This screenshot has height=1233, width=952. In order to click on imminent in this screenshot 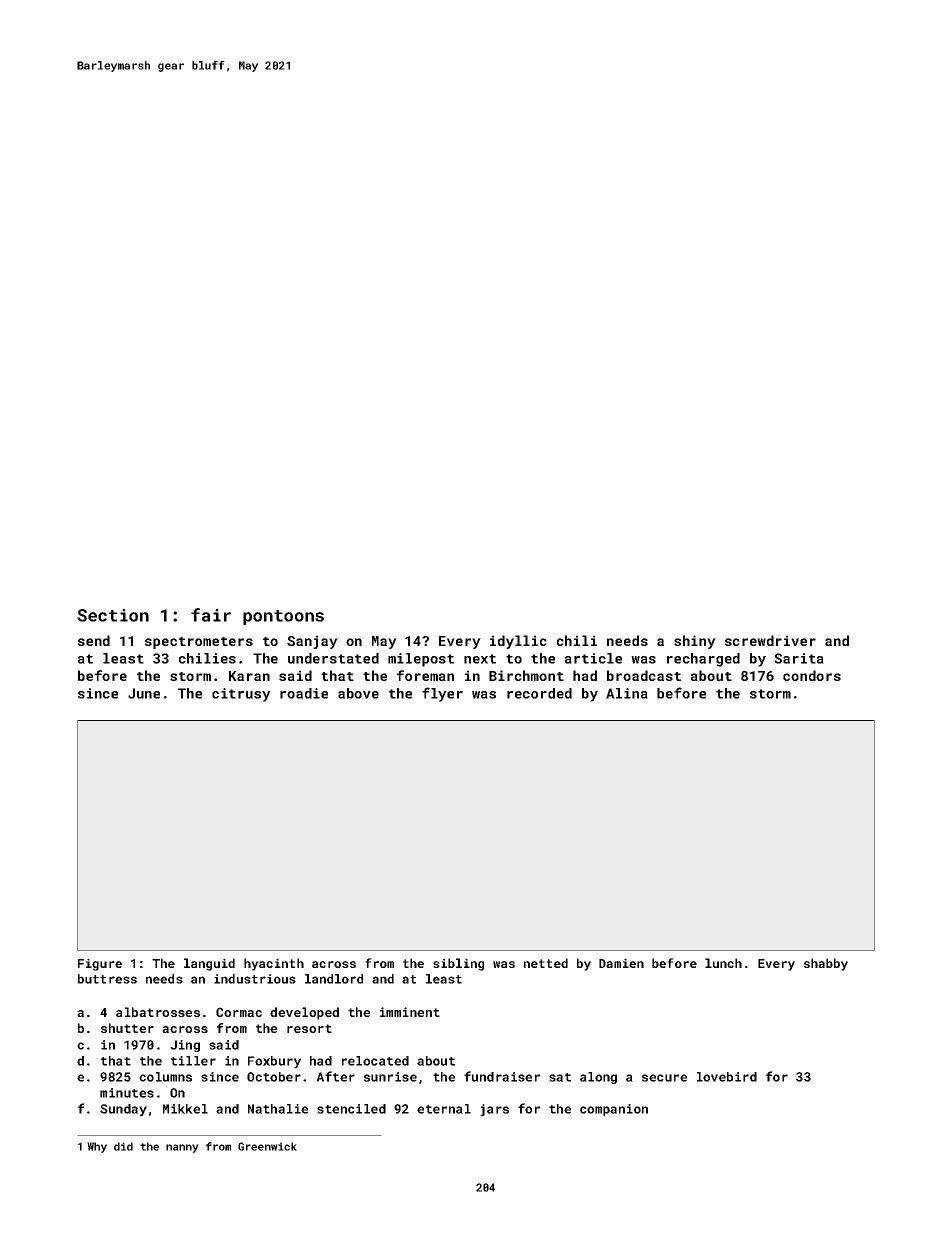, I will do `click(410, 1012)`.
